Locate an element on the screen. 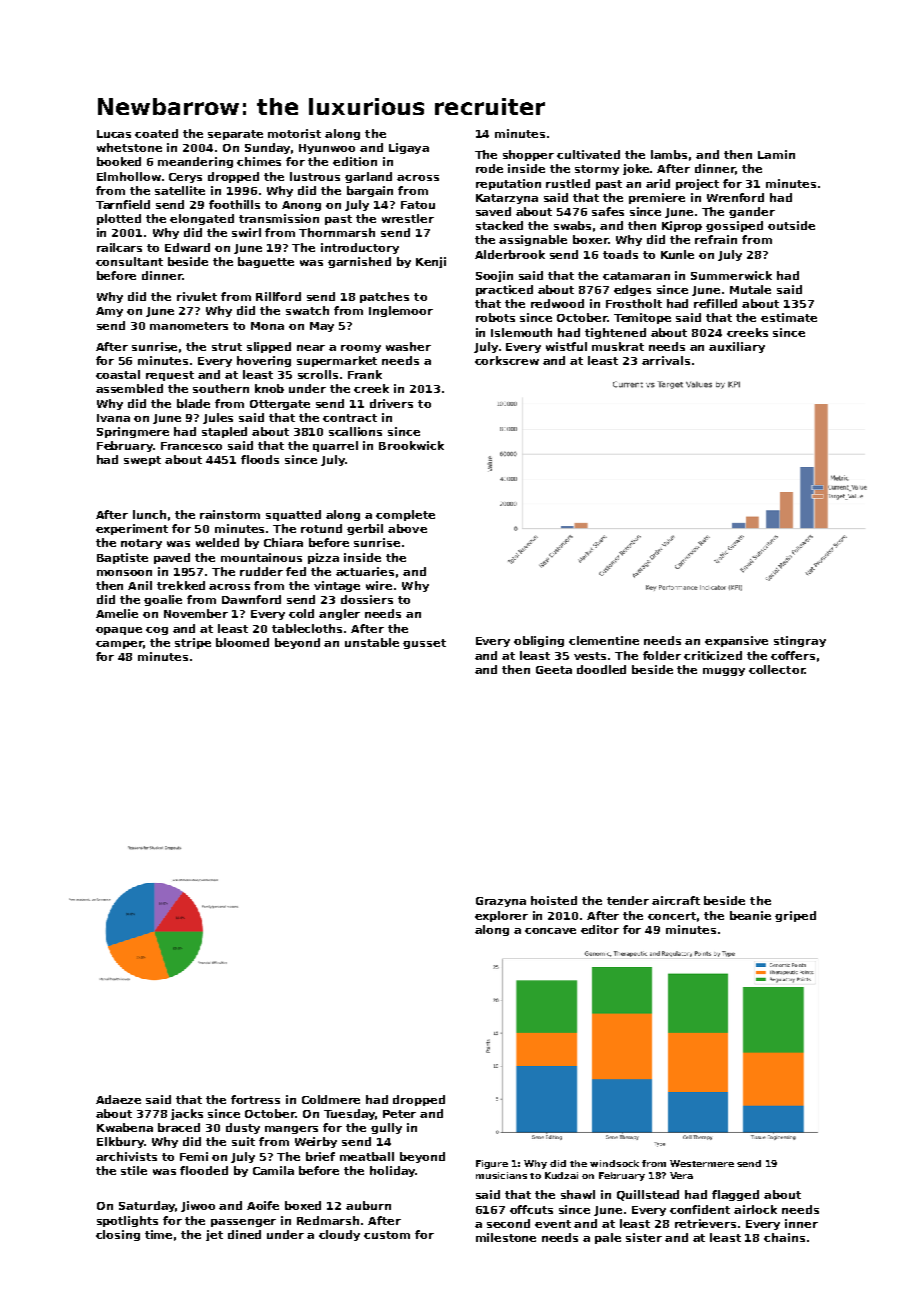 The width and height of the screenshot is (924, 1308). aircraft is located at coordinates (676, 900).
